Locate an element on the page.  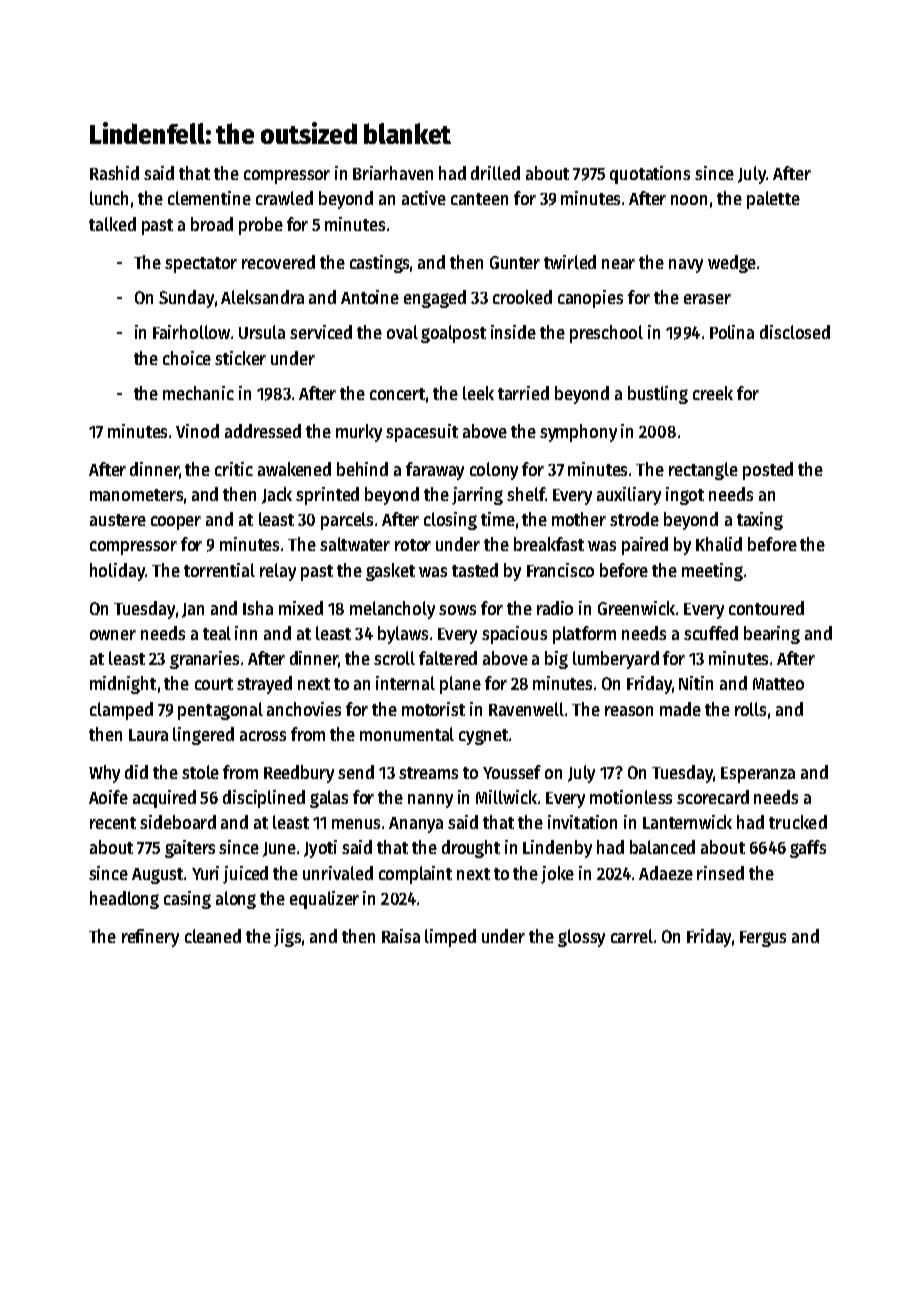
noon is located at coordinates (689, 200).
